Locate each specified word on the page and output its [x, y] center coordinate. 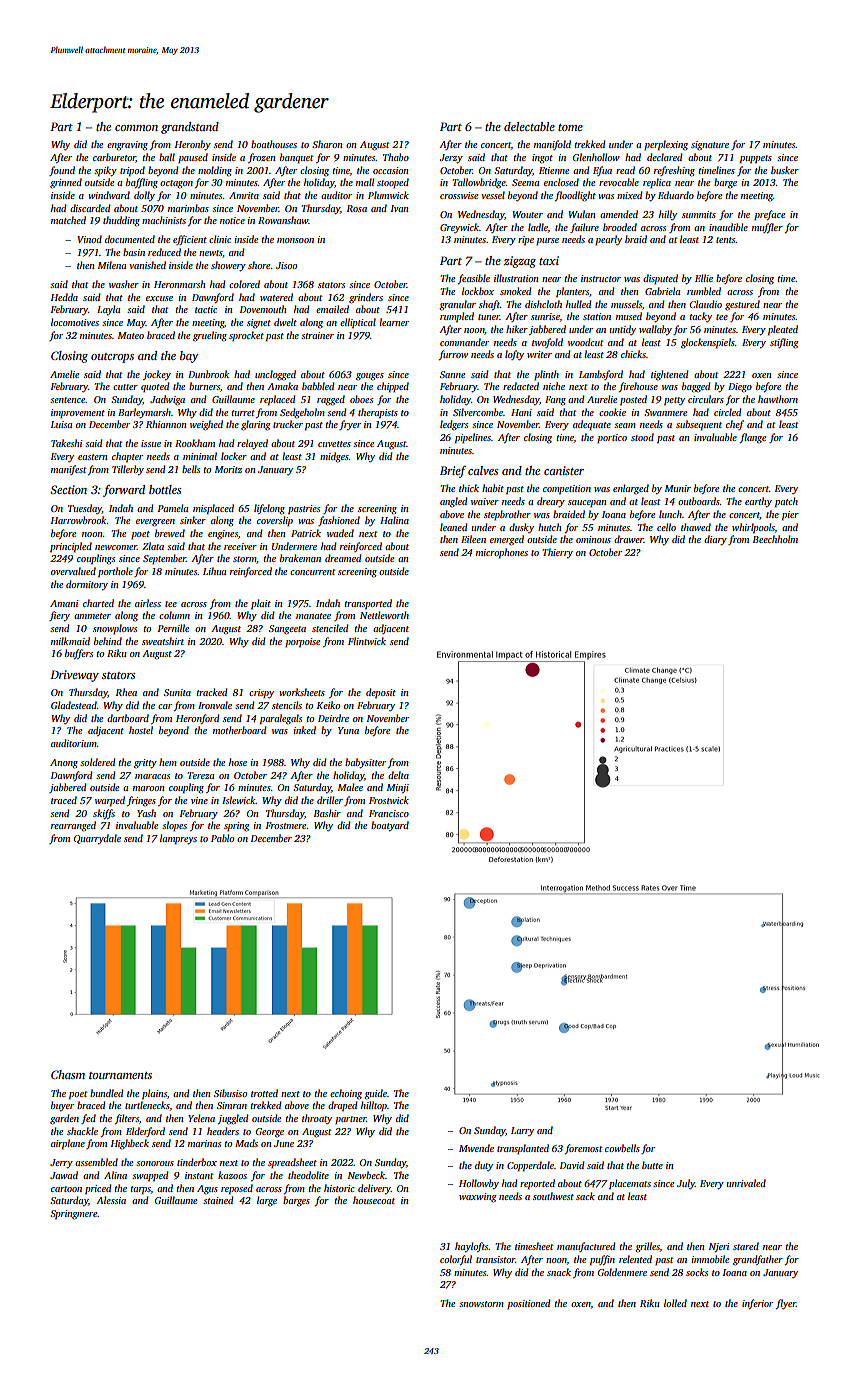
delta [398, 775]
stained [218, 1200]
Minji [398, 788]
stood [642, 437]
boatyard [390, 826]
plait [261, 604]
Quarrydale [97, 839]
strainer [317, 335]
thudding [121, 221]
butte [652, 1165]
